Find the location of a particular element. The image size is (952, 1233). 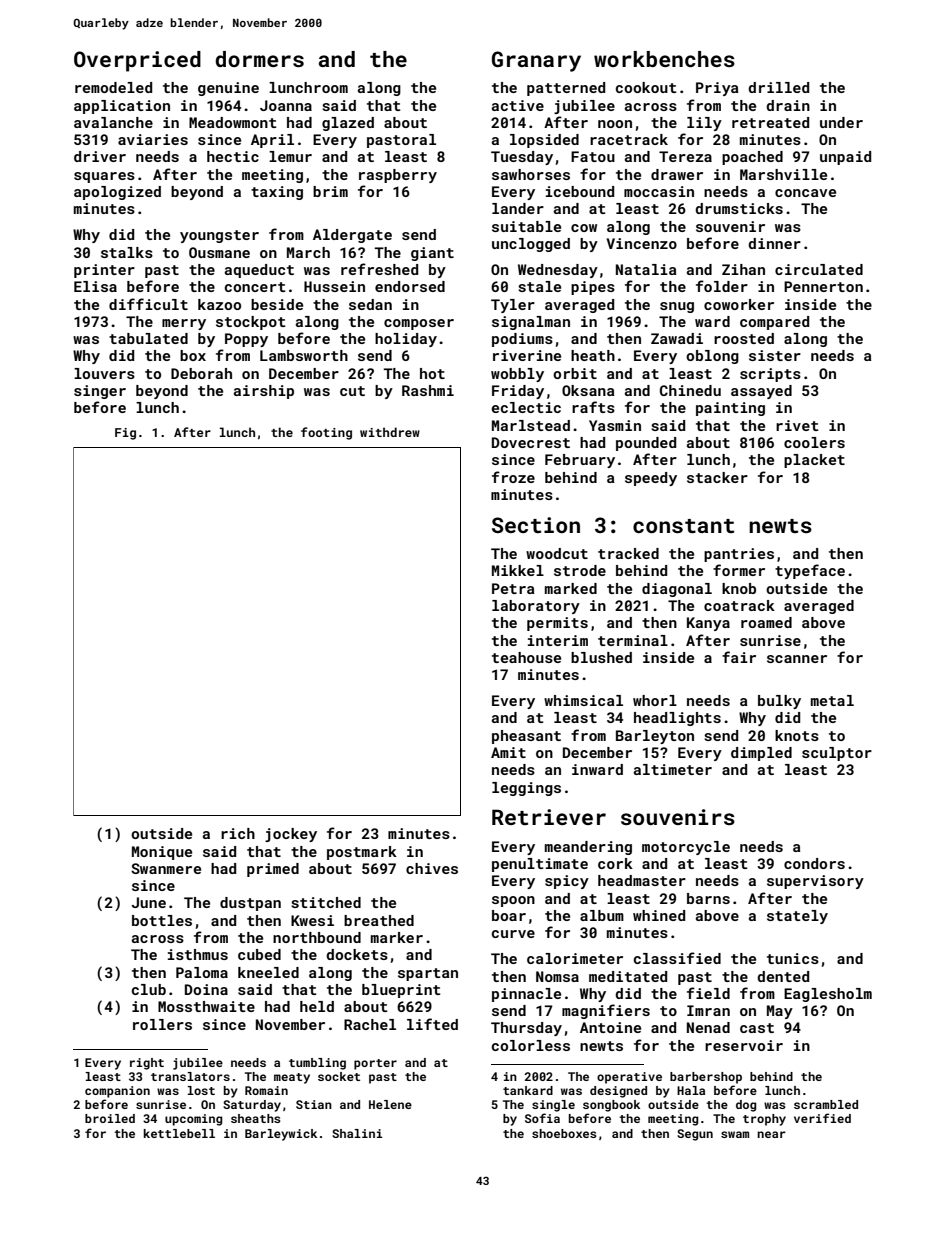

whorl is located at coordinates (655, 700).
